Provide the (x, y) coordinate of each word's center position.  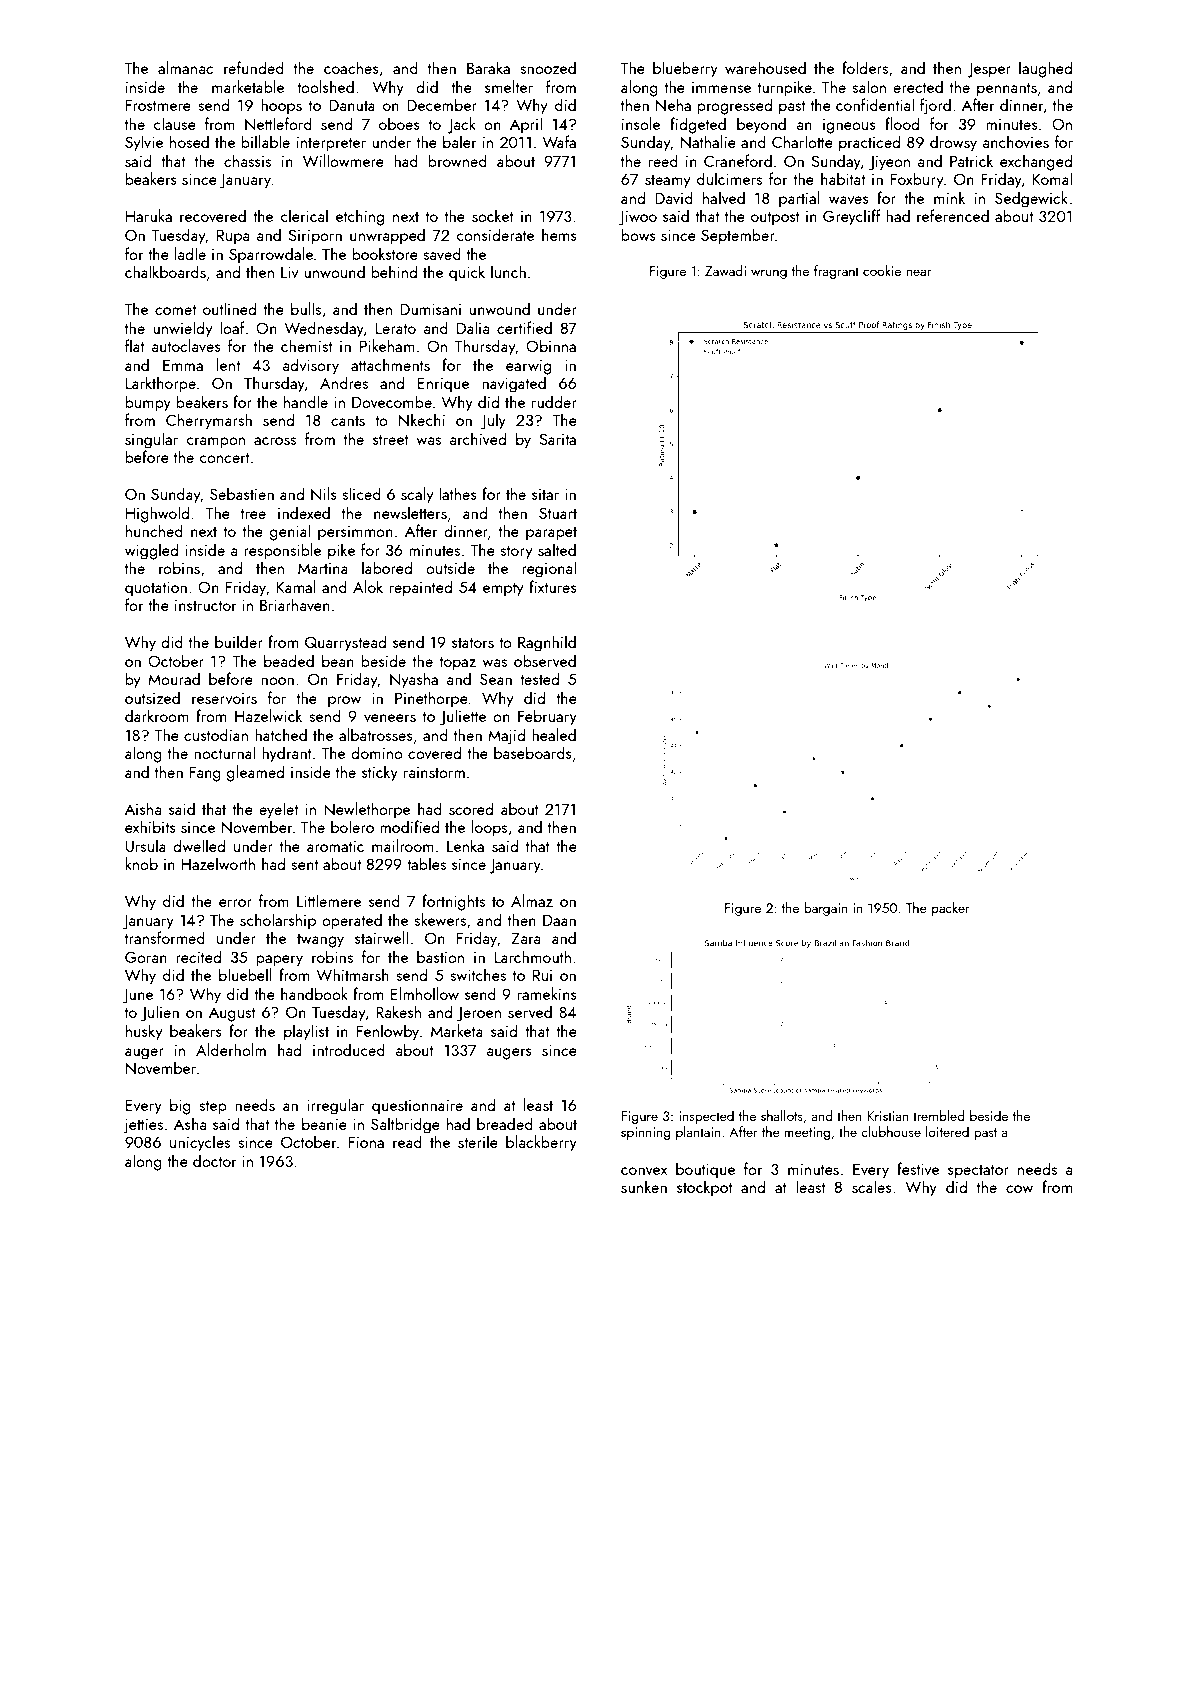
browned (457, 160)
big (180, 1106)
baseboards (533, 752)
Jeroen (479, 1014)
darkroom (157, 715)
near (918, 272)
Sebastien (242, 493)
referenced (953, 215)
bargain (826, 909)
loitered (947, 1131)
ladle (190, 253)
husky (144, 1032)
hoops (281, 106)
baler (459, 141)
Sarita (557, 439)
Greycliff (852, 217)
